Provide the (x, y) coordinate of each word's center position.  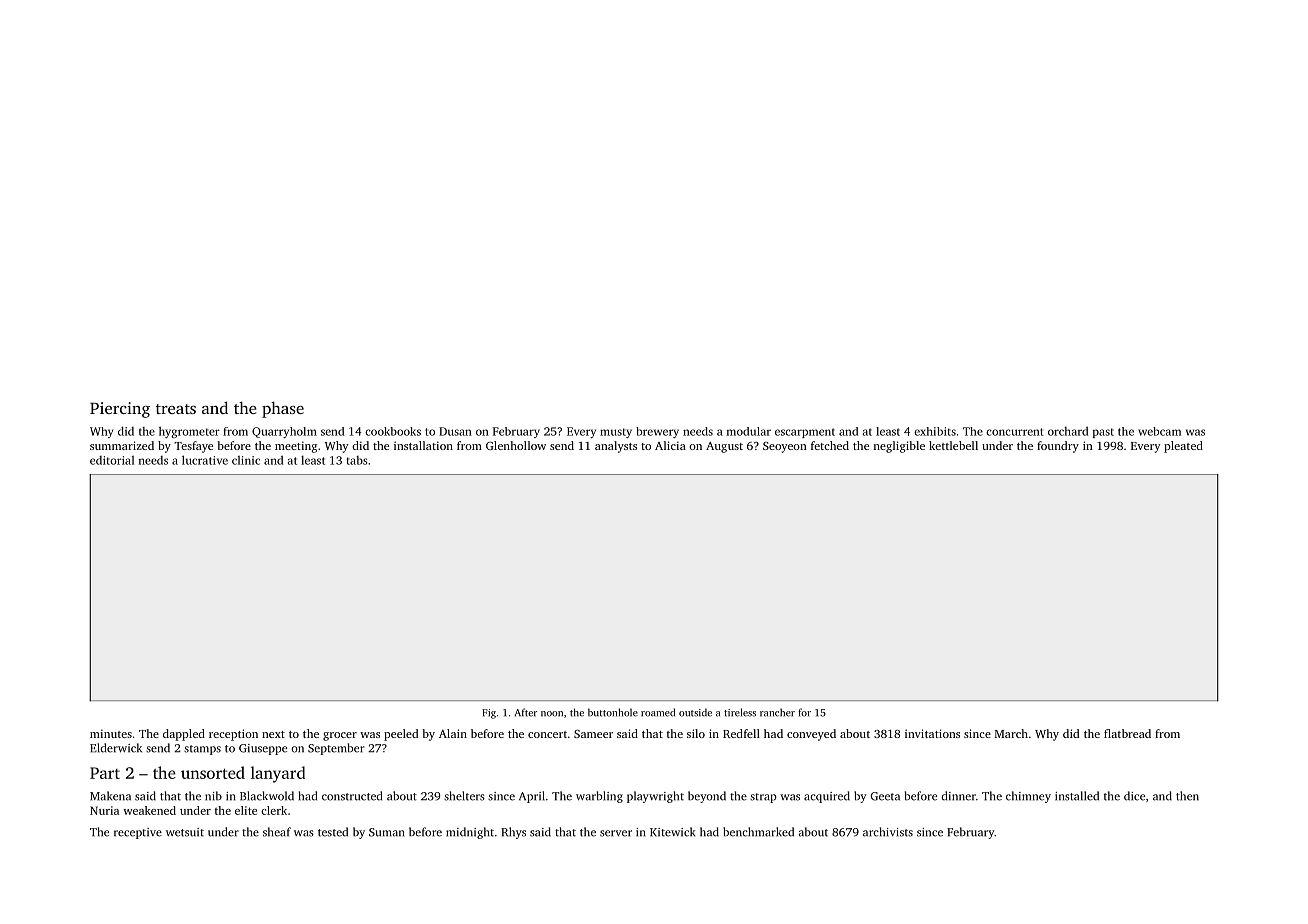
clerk (274, 810)
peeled (401, 735)
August (724, 447)
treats (176, 409)
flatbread (1127, 733)
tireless (740, 712)
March (1011, 733)
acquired (827, 797)
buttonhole (613, 712)
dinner (958, 796)
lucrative (205, 460)
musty (616, 433)
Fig (489, 714)
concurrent (1015, 432)
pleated (1183, 447)
